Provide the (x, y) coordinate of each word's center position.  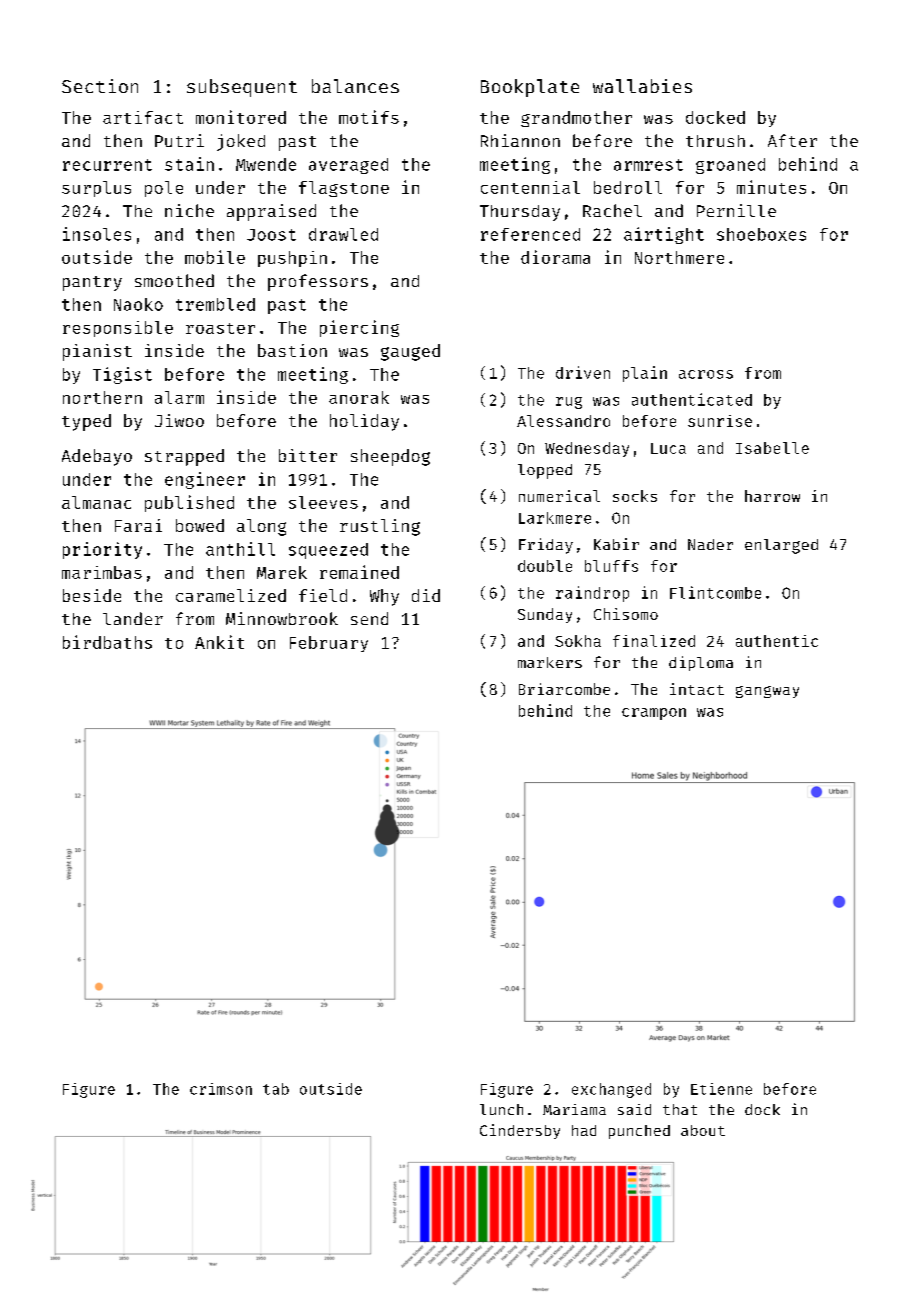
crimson (221, 1089)
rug (569, 403)
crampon (654, 714)
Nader (710, 544)
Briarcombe (564, 689)
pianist (97, 352)
